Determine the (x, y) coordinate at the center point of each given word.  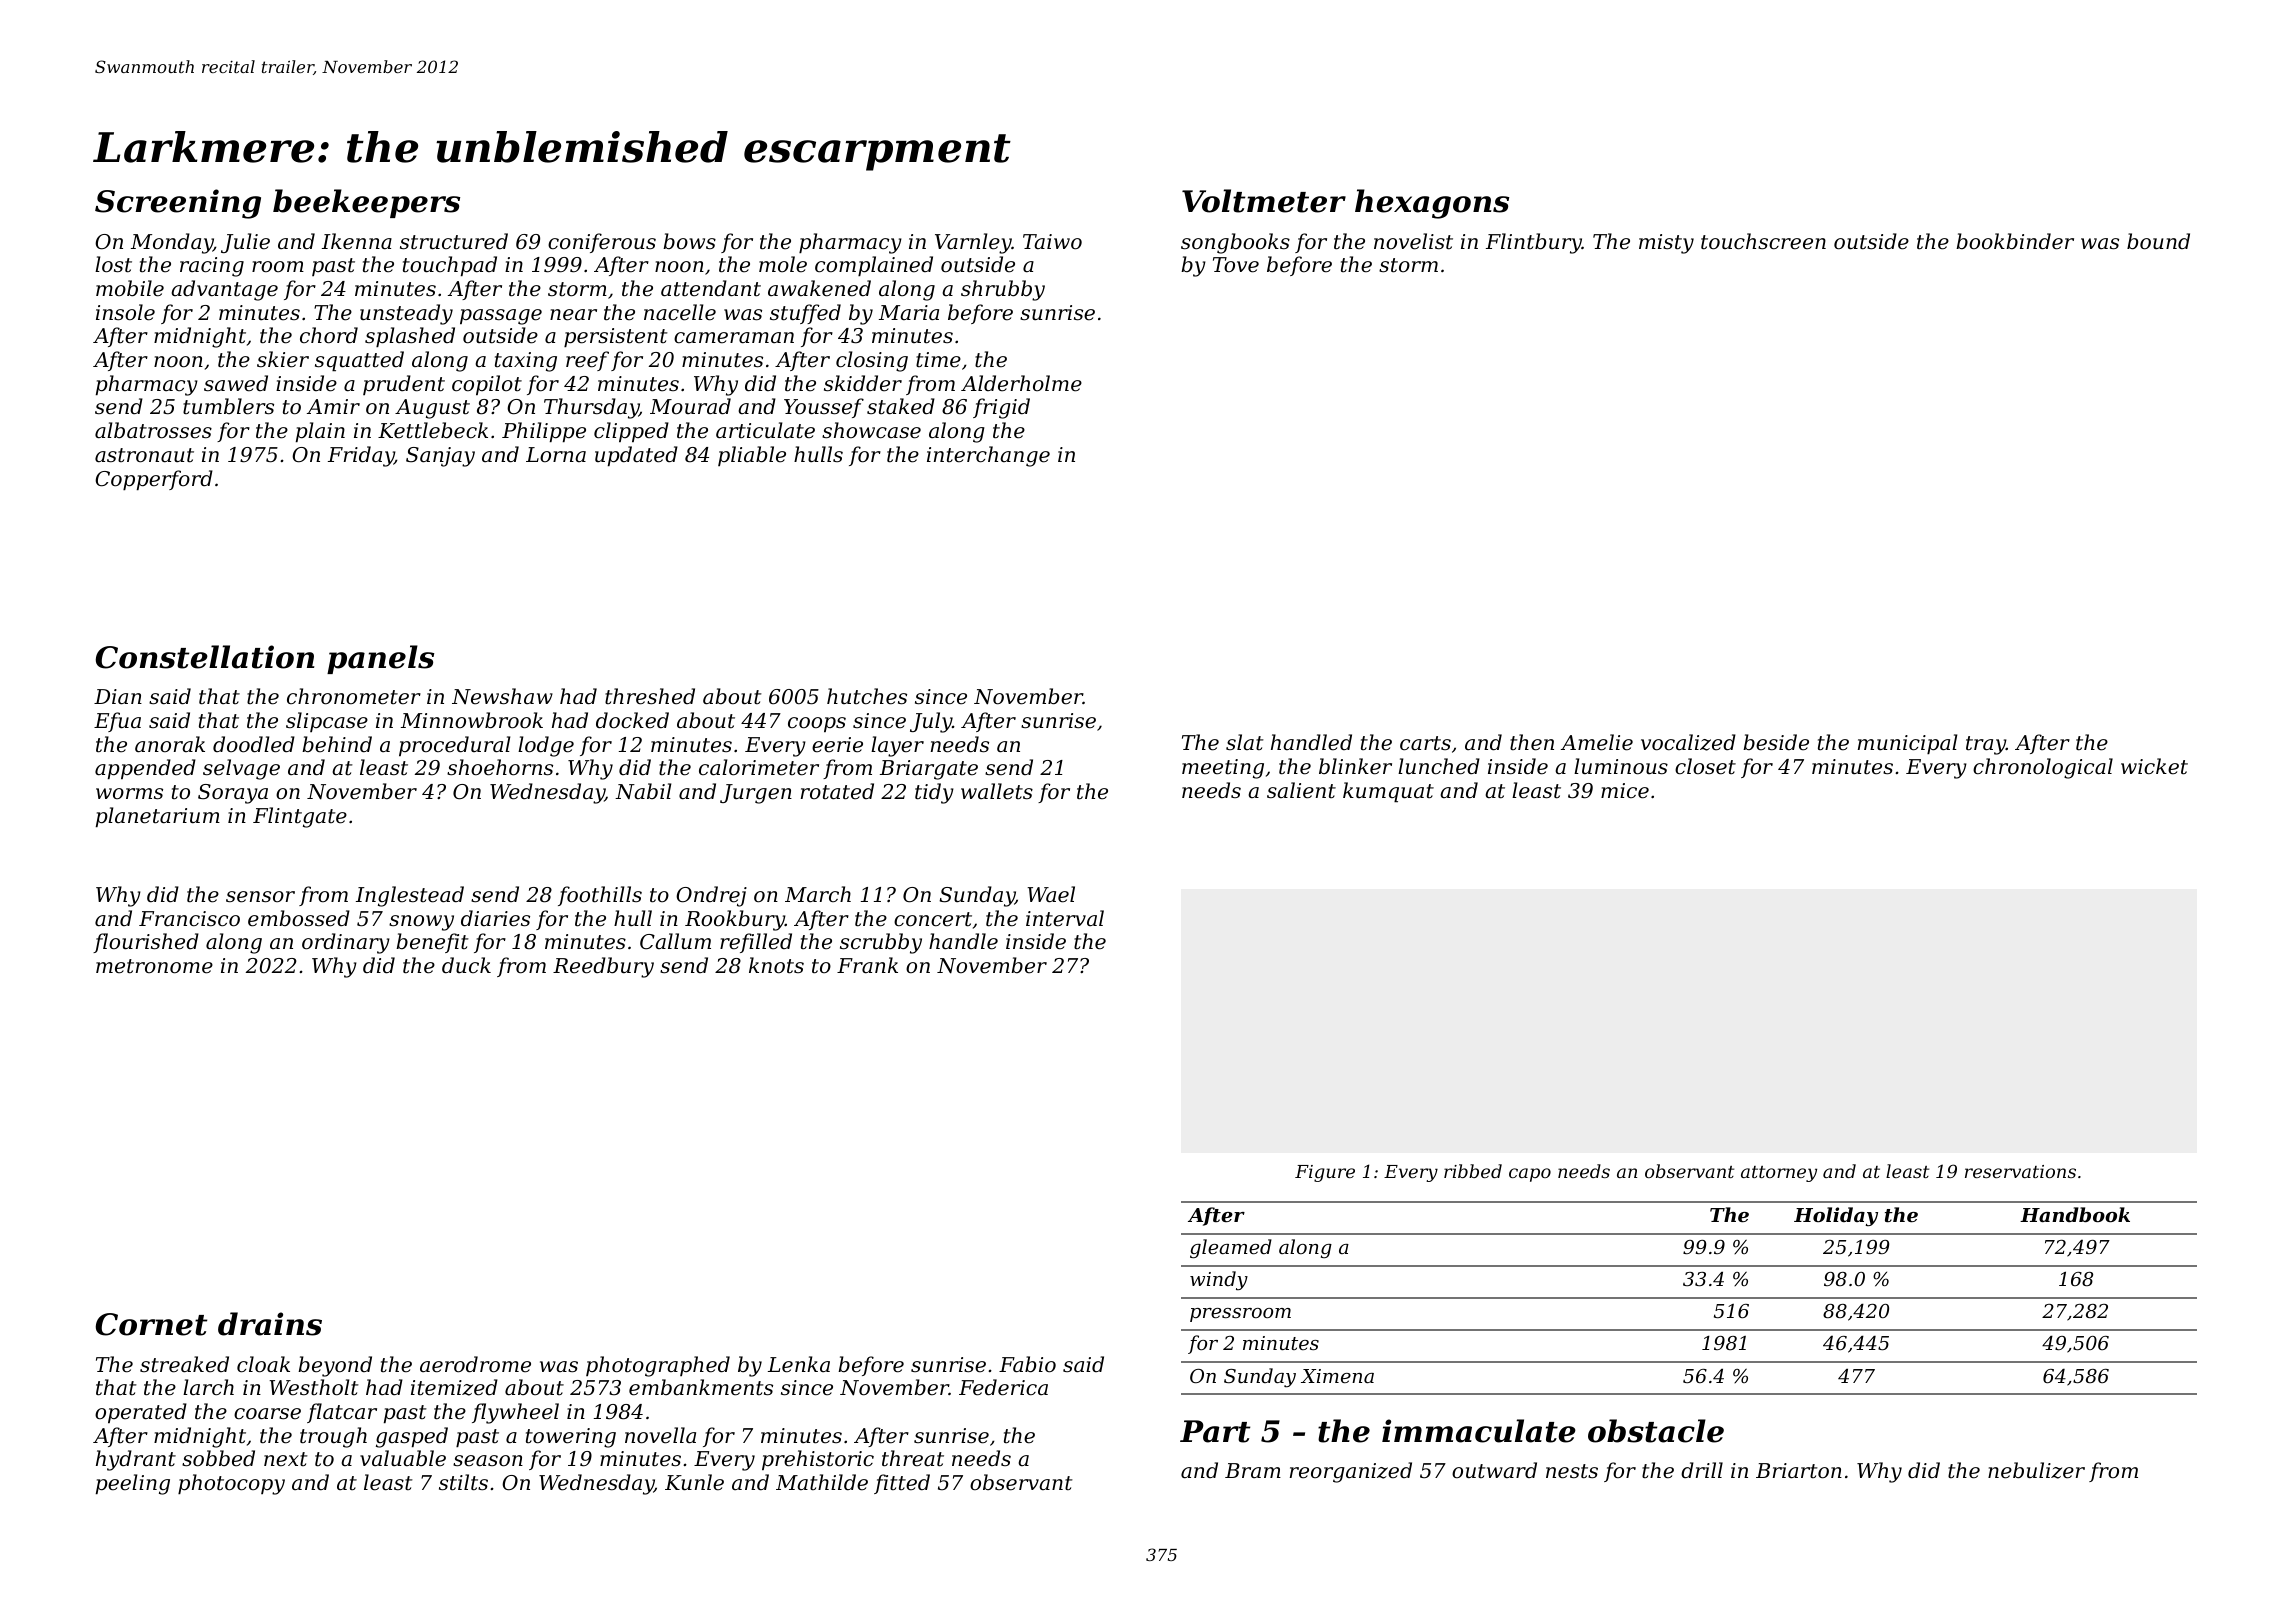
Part (1215, 1431)
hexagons (1432, 204)
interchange (988, 456)
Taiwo (1052, 242)
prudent (404, 385)
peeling (133, 1484)
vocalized (1688, 742)
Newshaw (502, 696)
